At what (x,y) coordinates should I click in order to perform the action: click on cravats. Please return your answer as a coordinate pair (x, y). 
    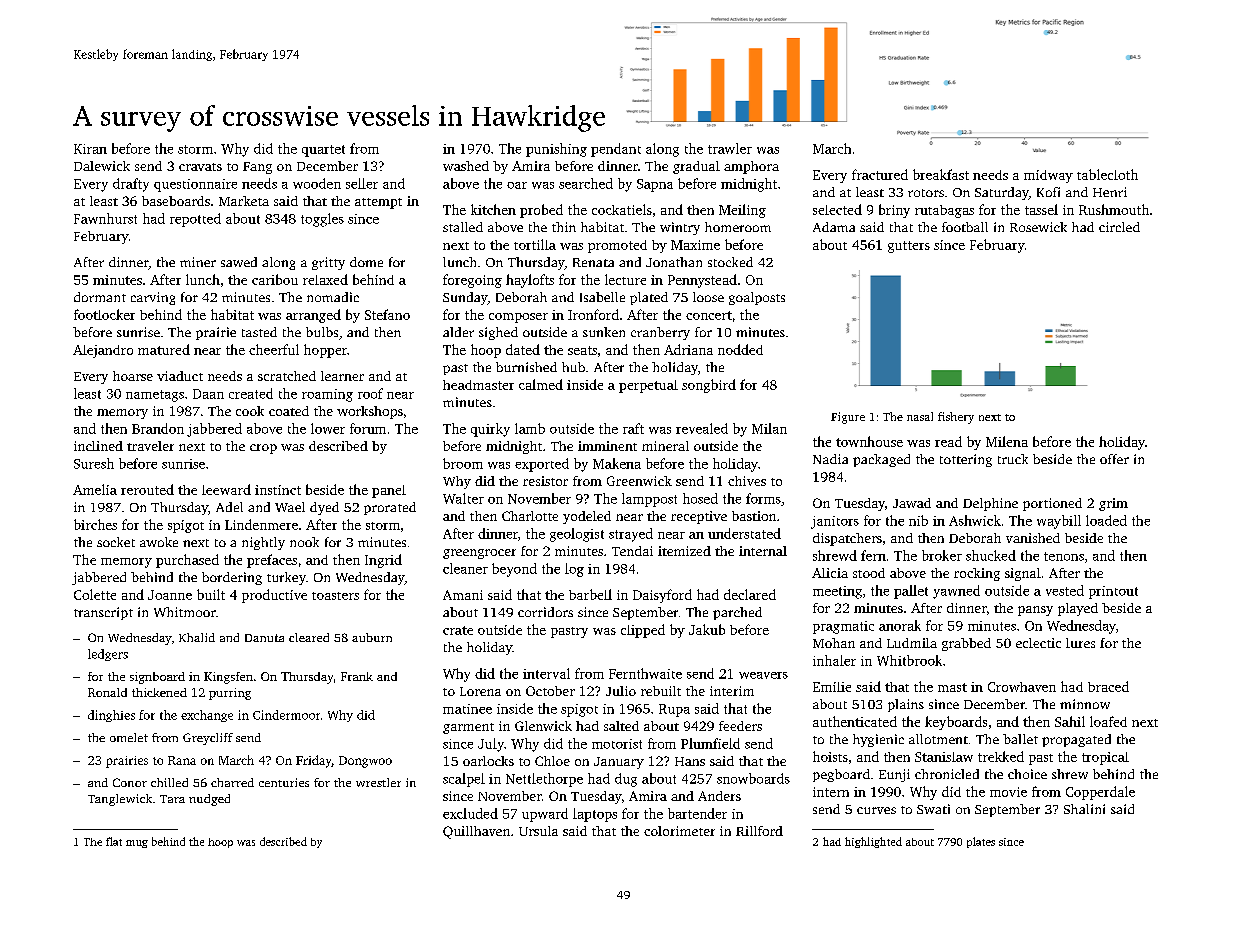
    Looking at the image, I should click on (200, 167).
